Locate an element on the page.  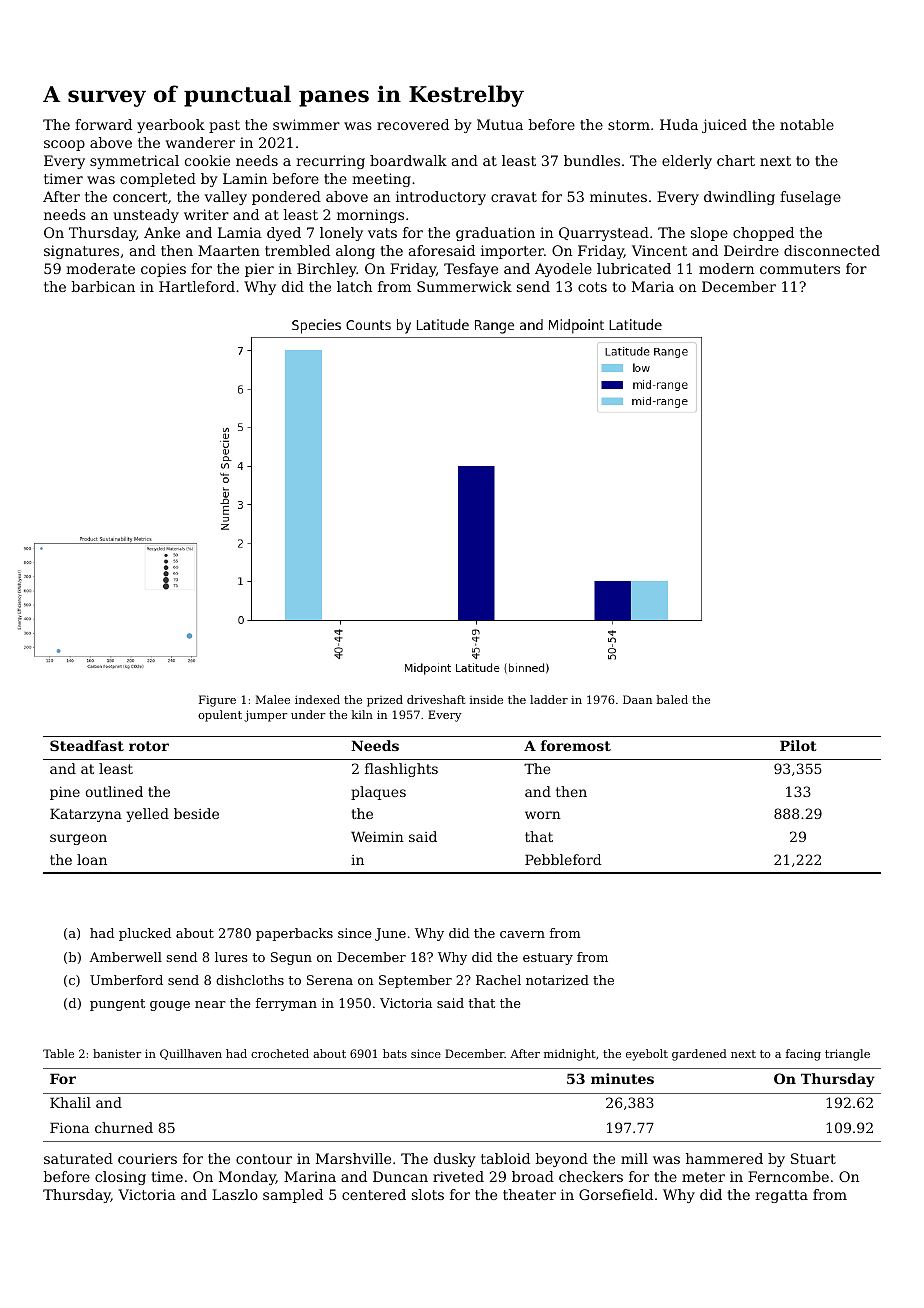
Maria is located at coordinates (653, 286).
